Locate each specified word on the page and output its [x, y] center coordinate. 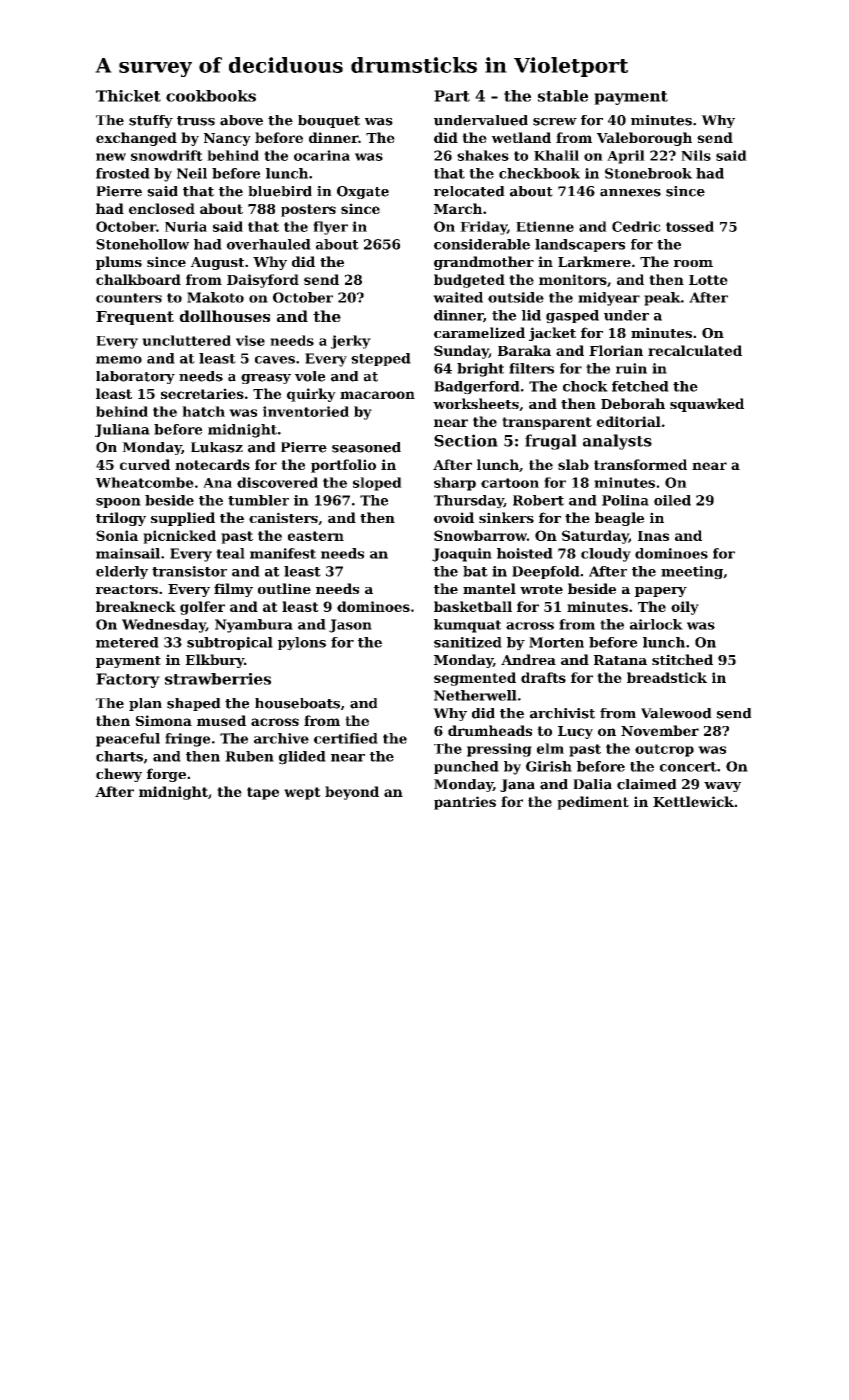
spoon [118, 503]
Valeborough [644, 139]
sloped [377, 484]
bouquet [329, 121]
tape [263, 793]
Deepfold [546, 572]
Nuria [186, 226]
